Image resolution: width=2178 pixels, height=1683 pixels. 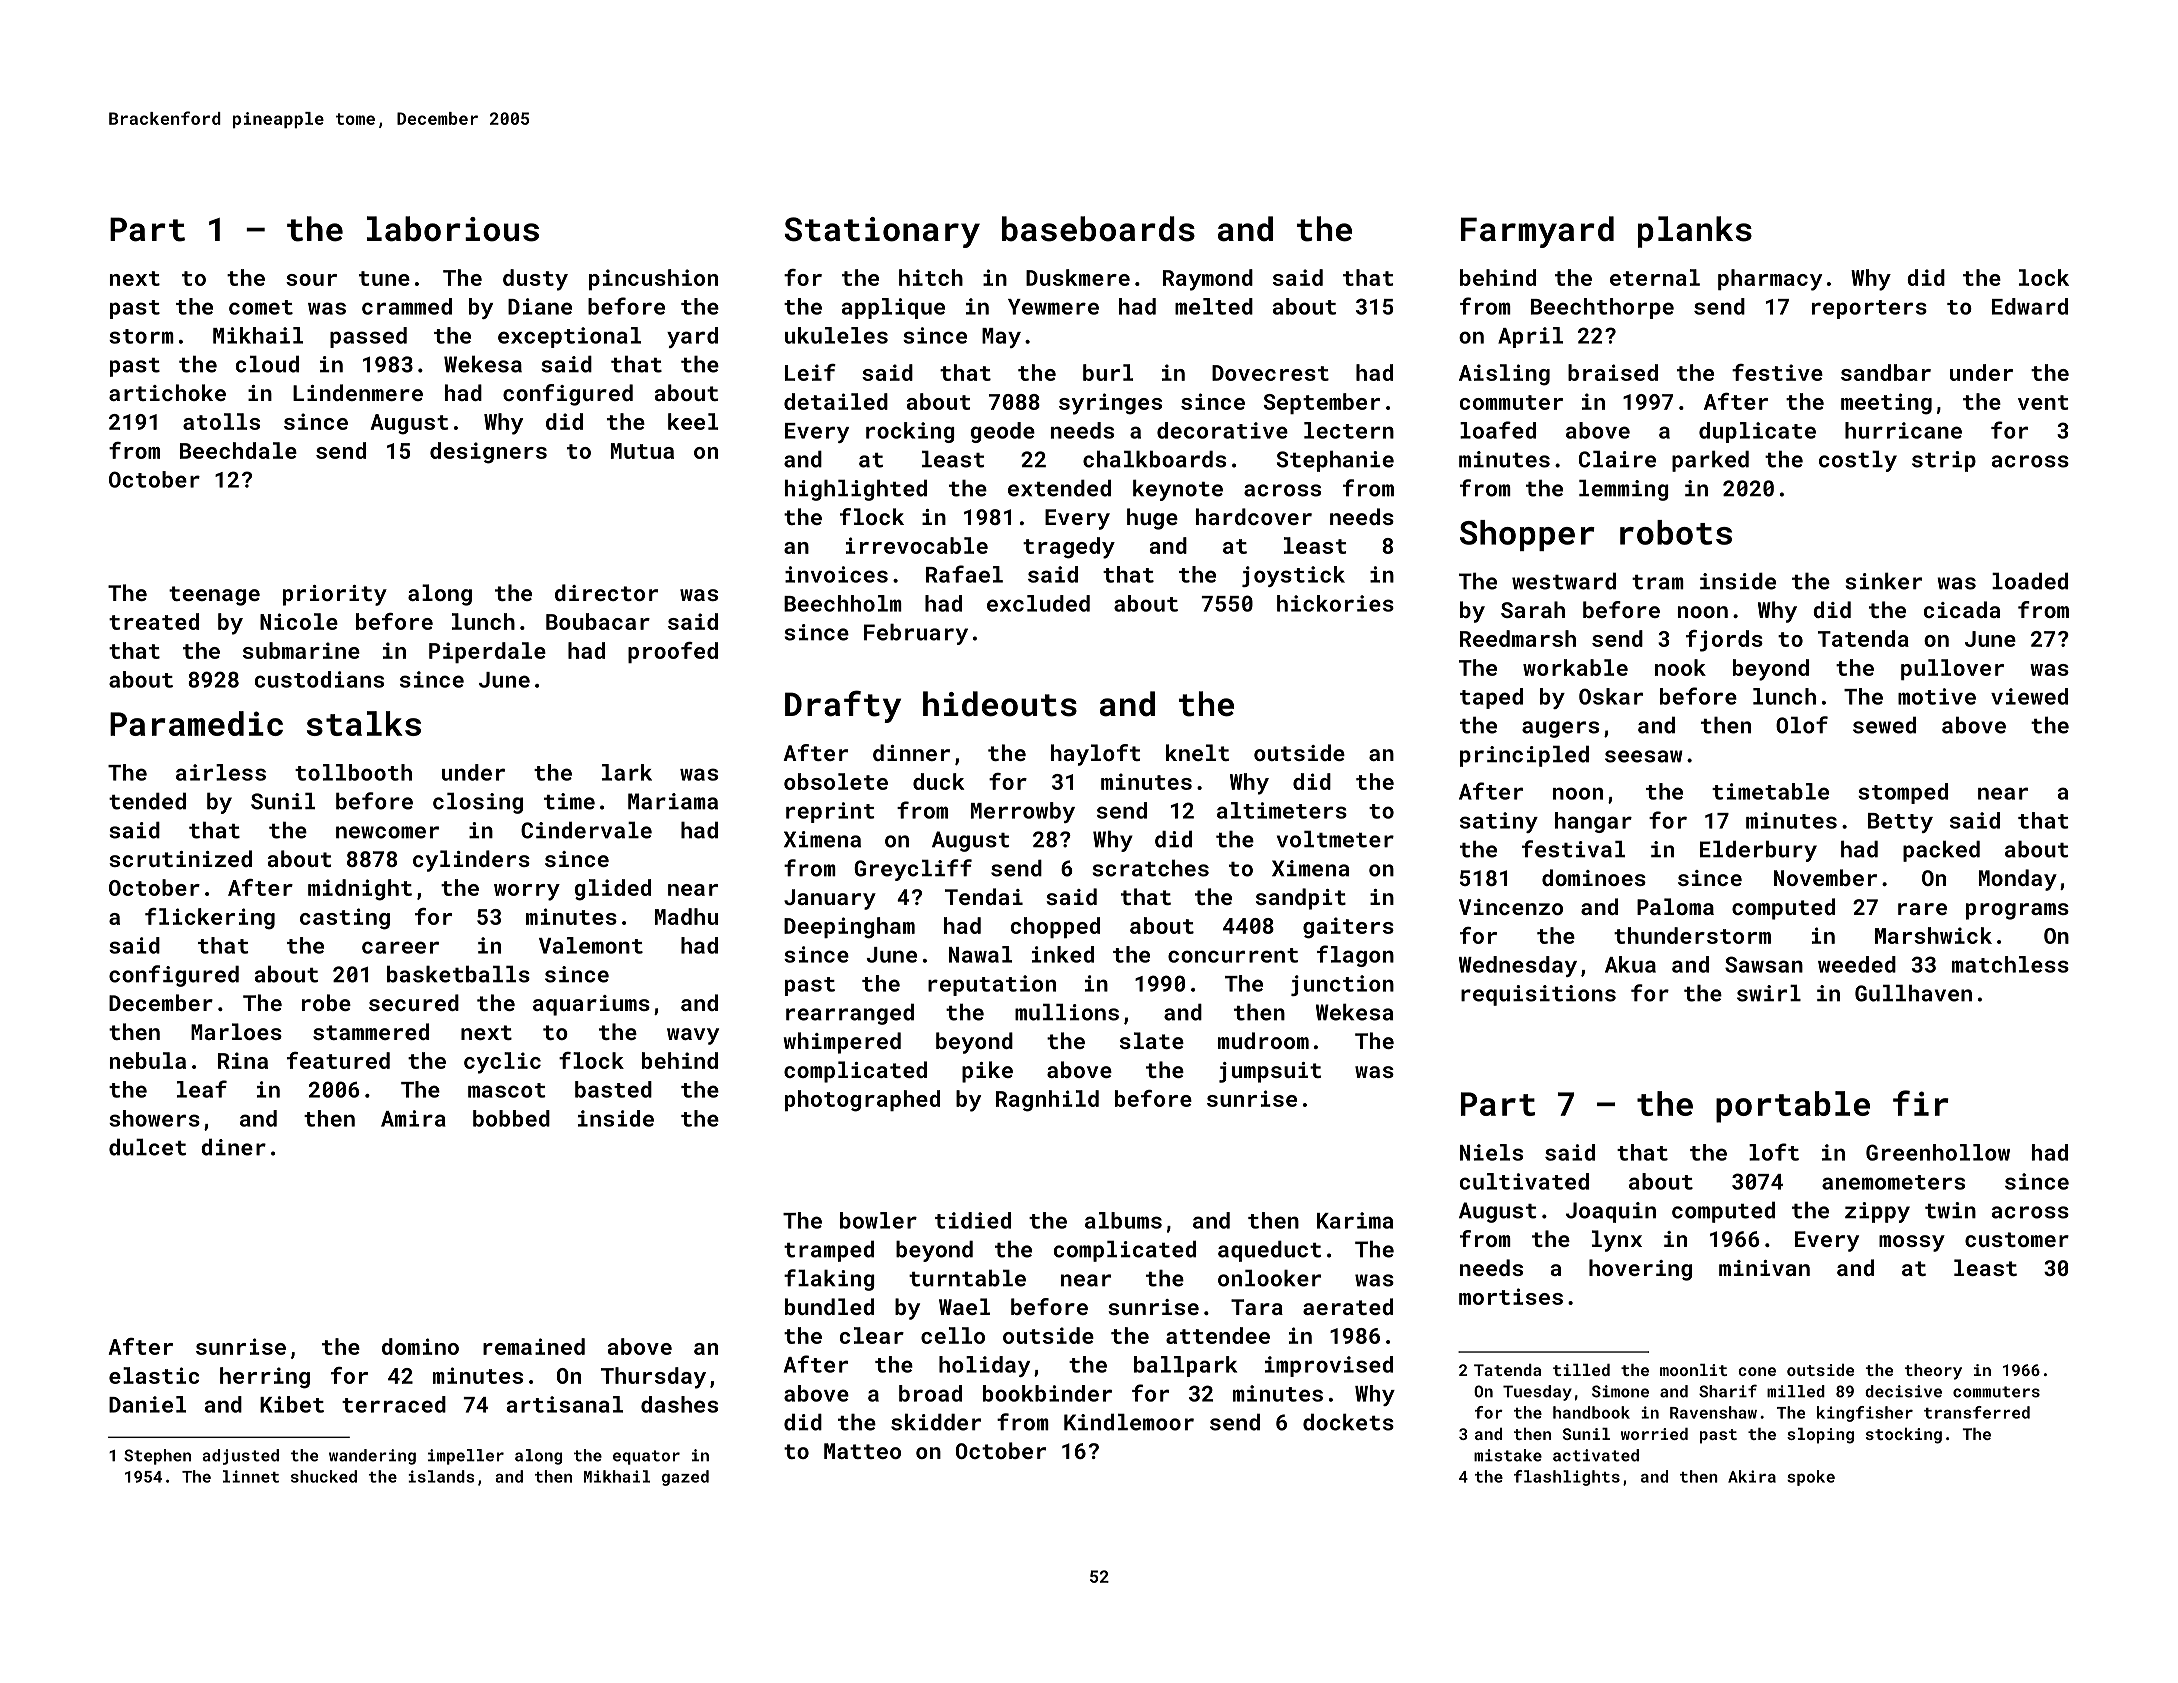 I want to click on Niels, so click(x=1491, y=1152).
